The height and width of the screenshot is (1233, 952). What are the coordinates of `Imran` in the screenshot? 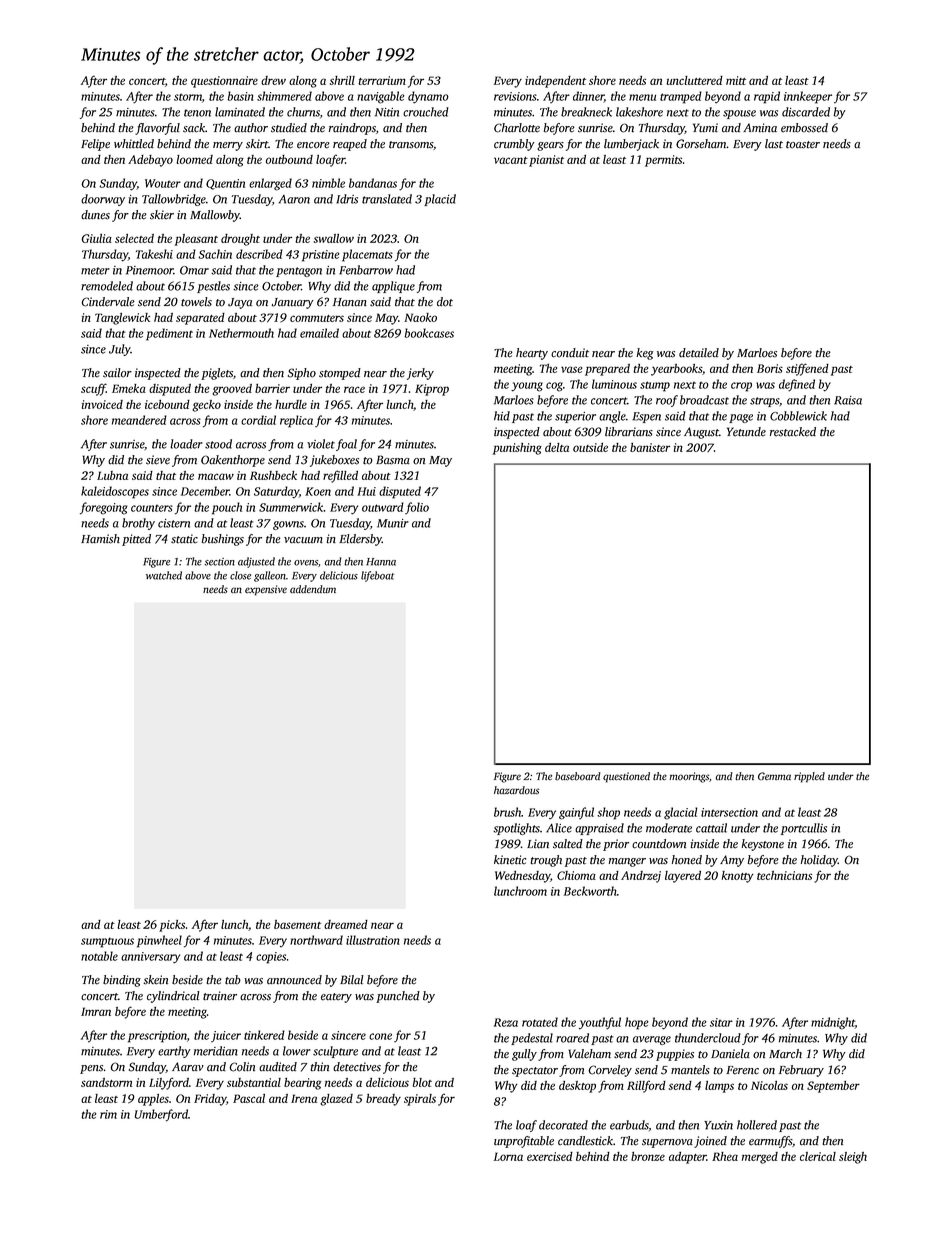 It's located at (96, 1011).
